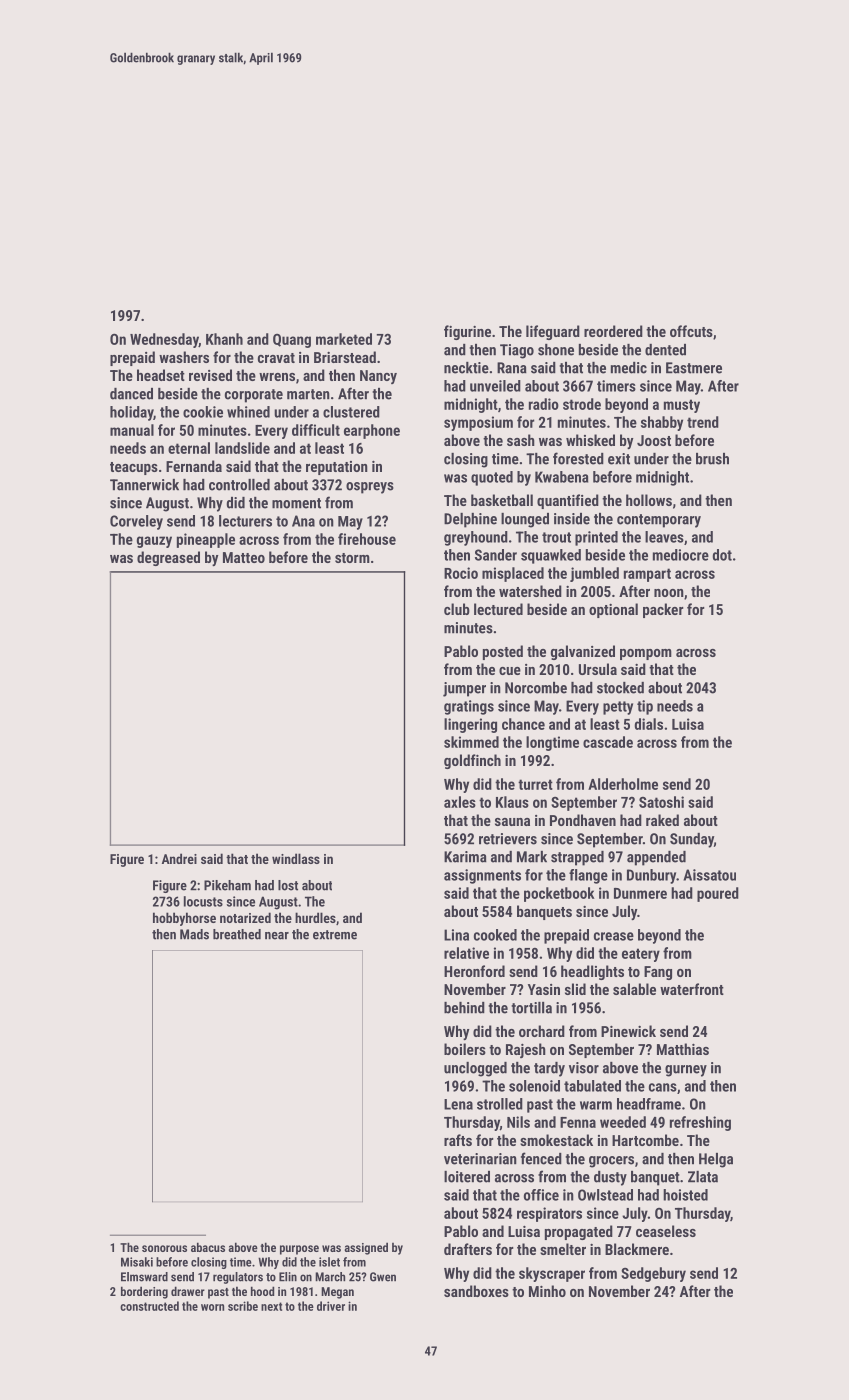  What do you see at coordinates (517, 351) in the image?
I see `Tiago` at bounding box center [517, 351].
